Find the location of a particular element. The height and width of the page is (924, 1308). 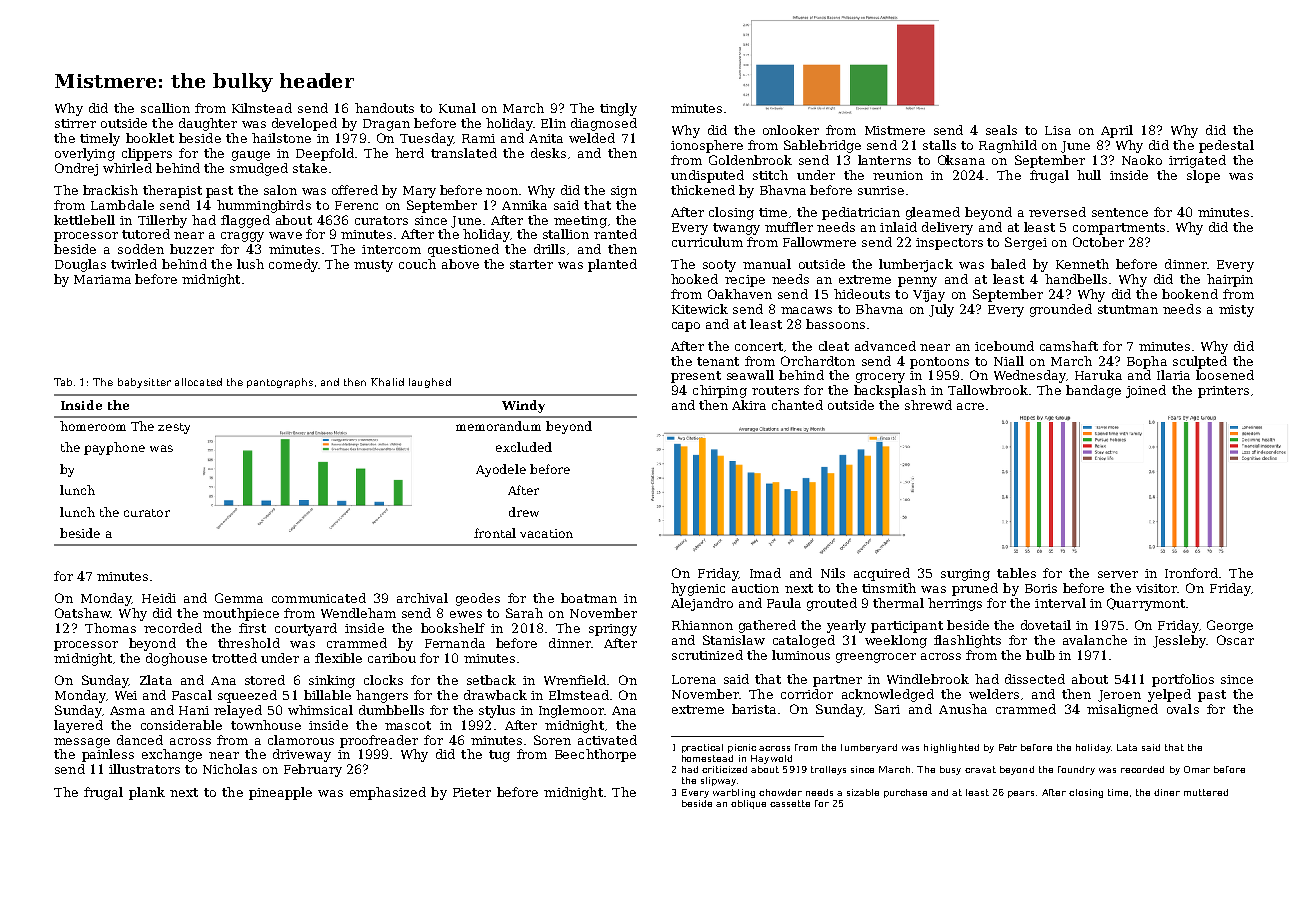

acre is located at coordinates (970, 406).
